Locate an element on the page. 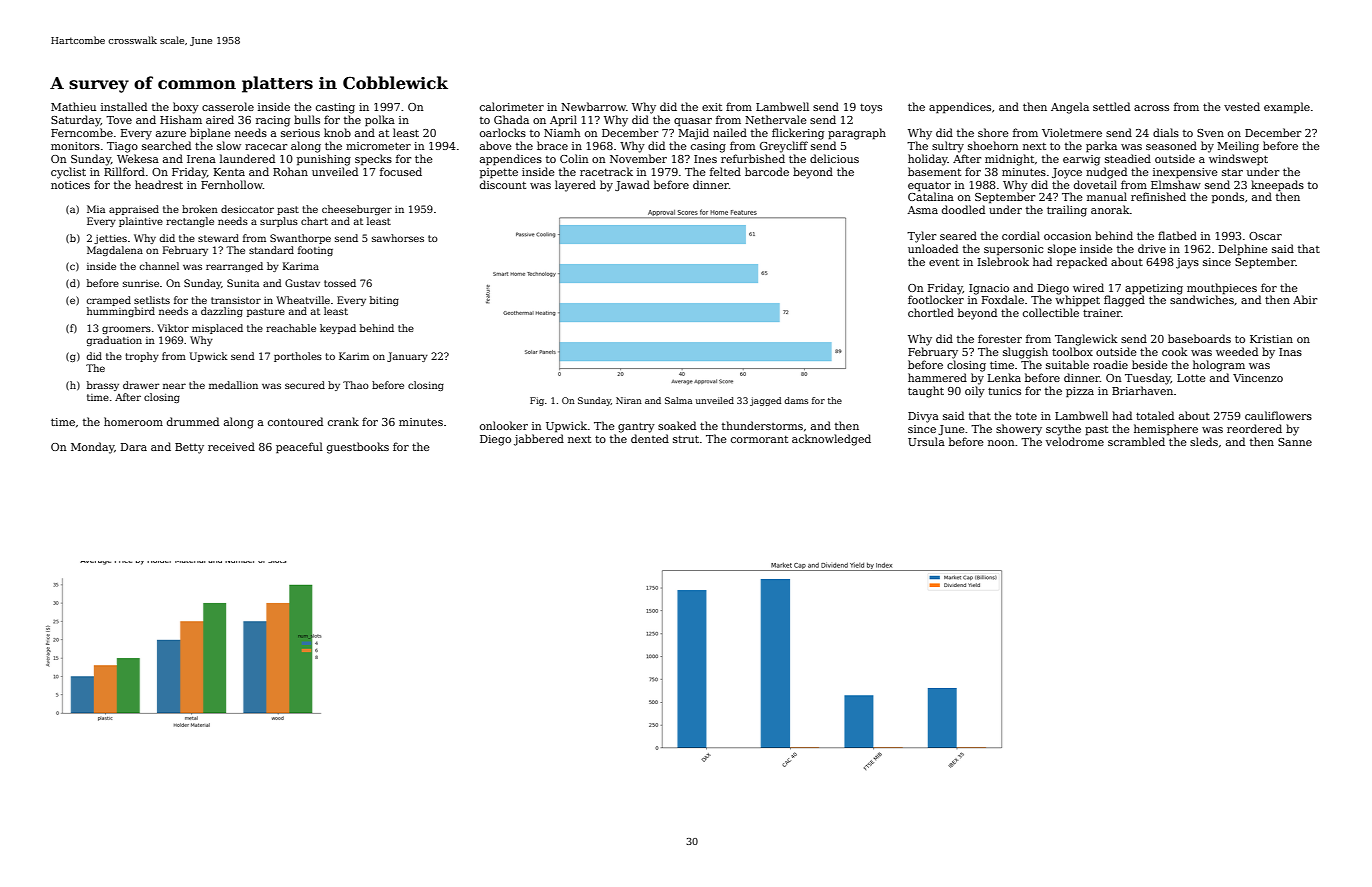 The image size is (1372, 887). Dara is located at coordinates (134, 447).
